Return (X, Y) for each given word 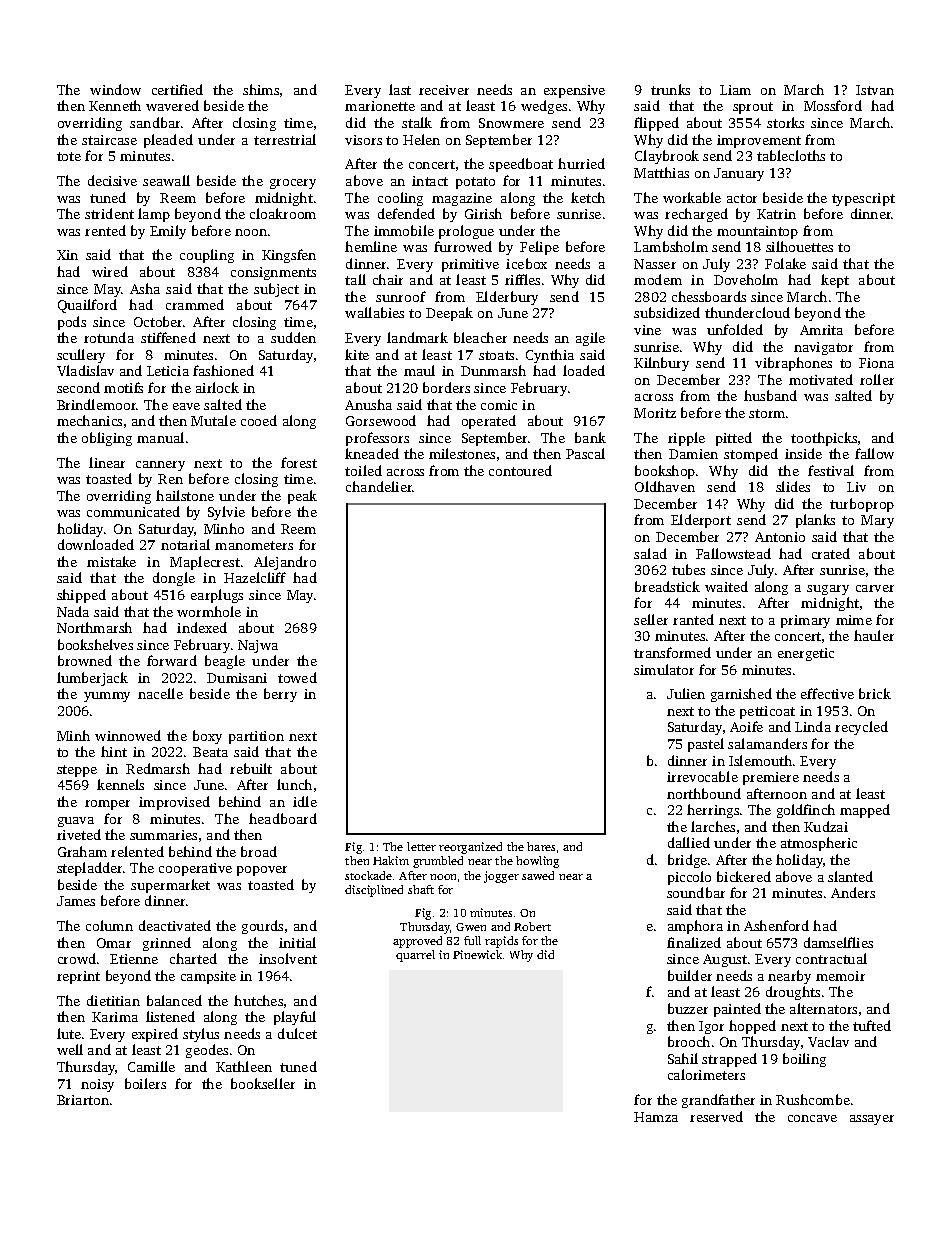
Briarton (83, 1100)
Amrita (821, 330)
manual (160, 437)
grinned (167, 944)
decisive (112, 180)
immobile (404, 230)
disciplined (374, 891)
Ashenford (776, 925)
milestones (462, 453)
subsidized (667, 312)
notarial (185, 544)
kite (357, 354)
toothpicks (824, 439)
